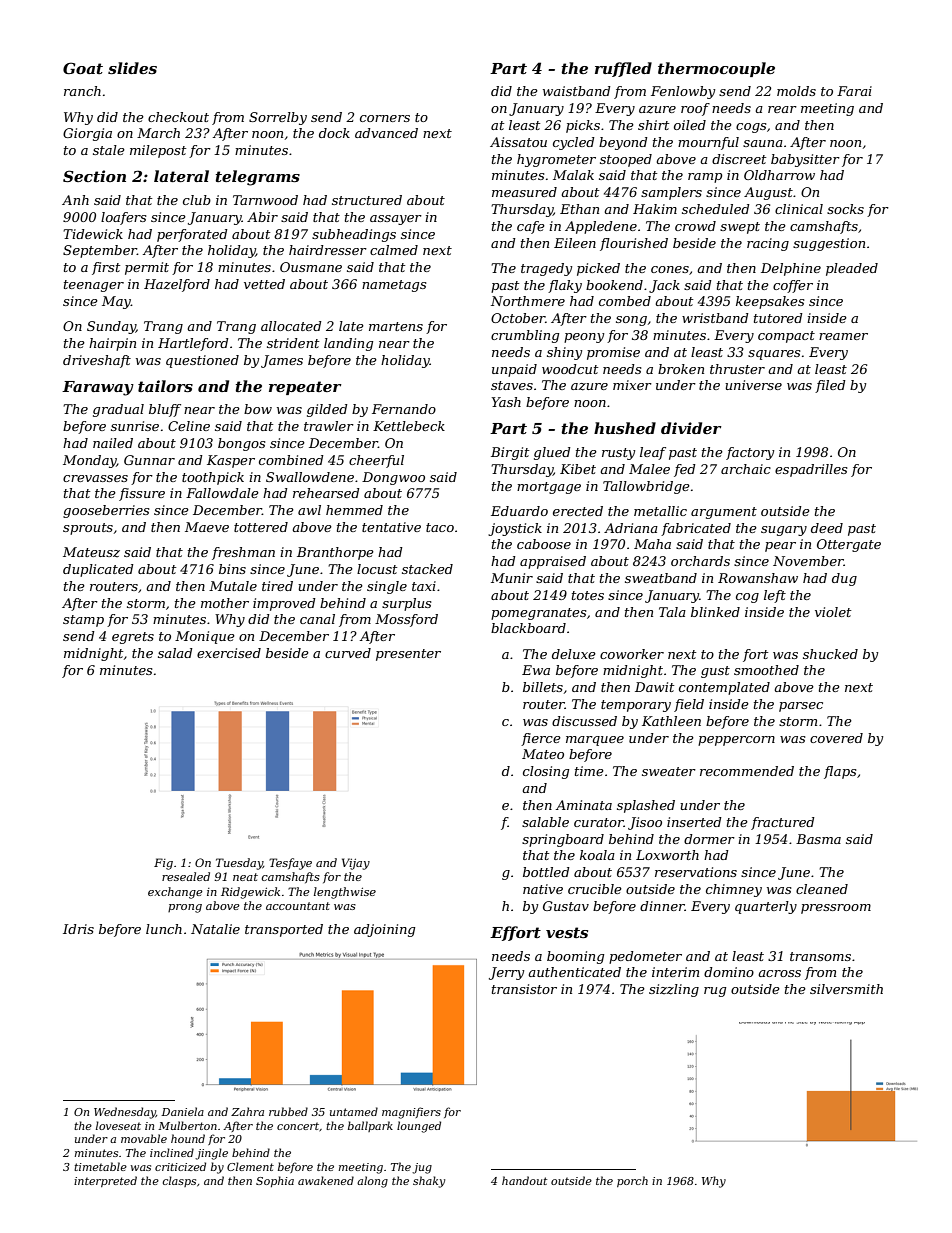  Describe the element at coordinates (623, 69) in the document. I see `ruffled` at that location.
